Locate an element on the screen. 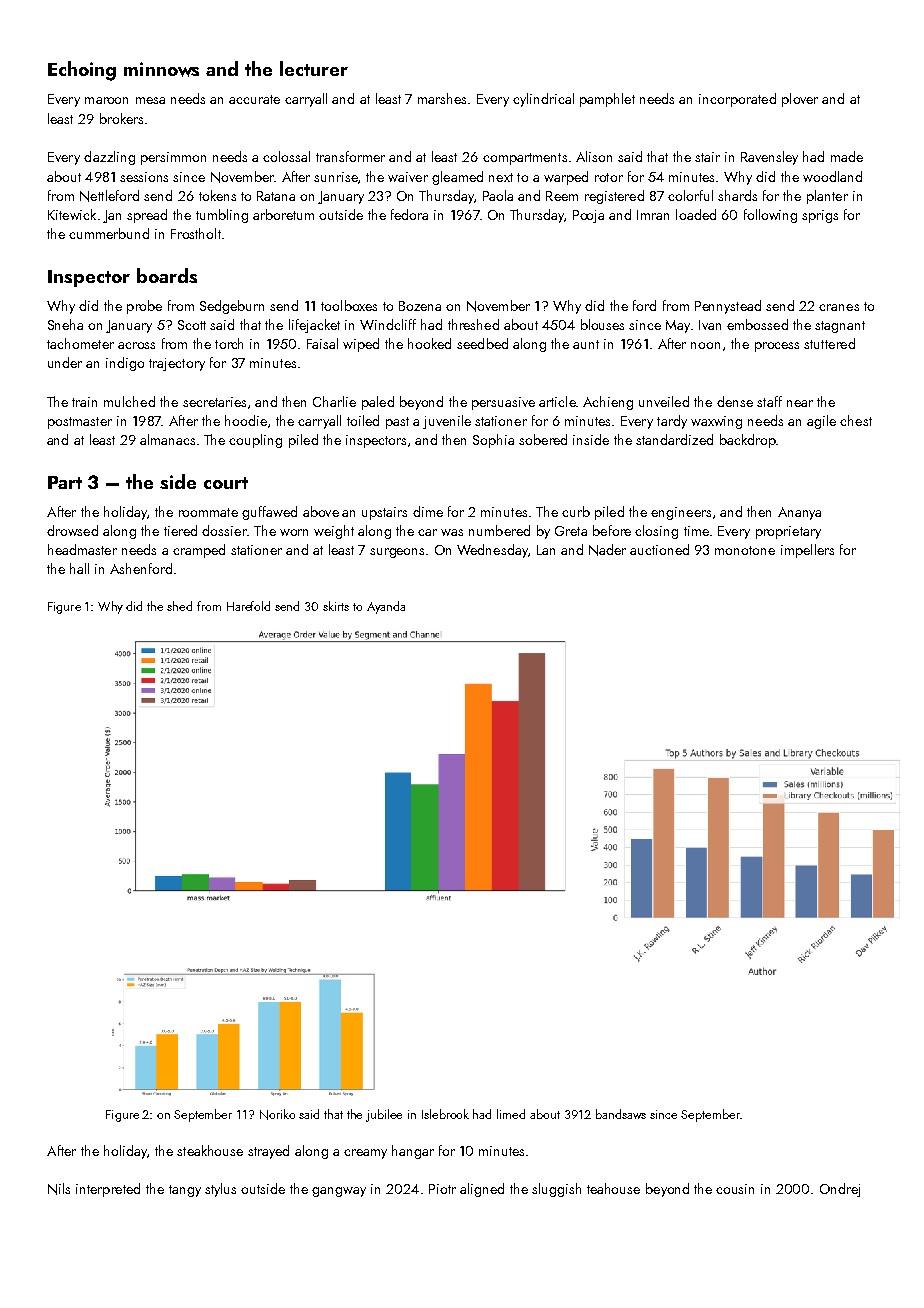 Image resolution: width=924 pixels, height=1308 pixels. Echoing is located at coordinates (82, 71).
